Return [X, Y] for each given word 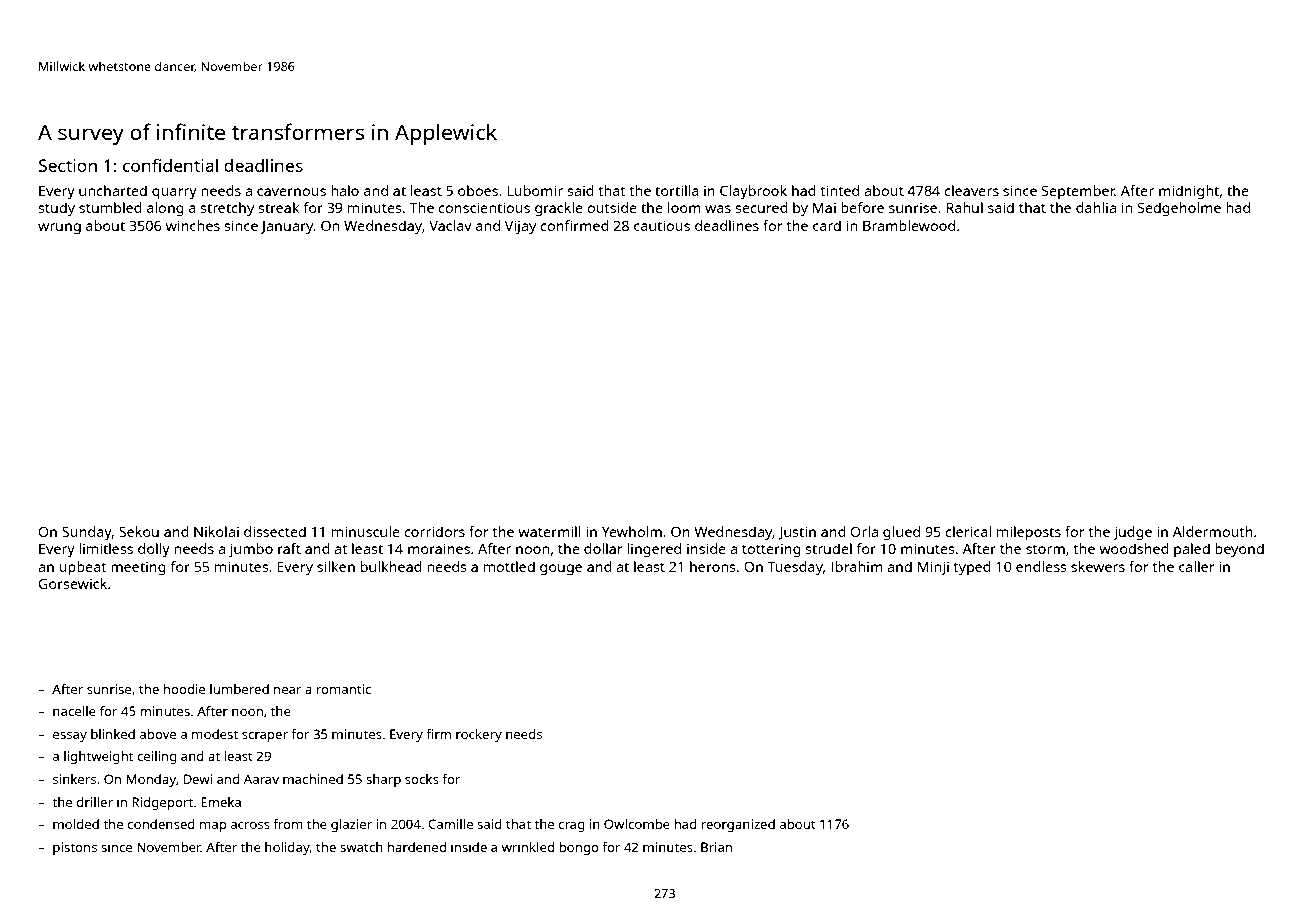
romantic [344, 689]
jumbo [251, 550]
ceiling [157, 757]
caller [1197, 566]
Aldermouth [1213, 531]
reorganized [738, 825]
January [287, 228]
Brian [716, 847]
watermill [549, 531]
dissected [275, 531]
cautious [662, 225]
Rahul [964, 207]
